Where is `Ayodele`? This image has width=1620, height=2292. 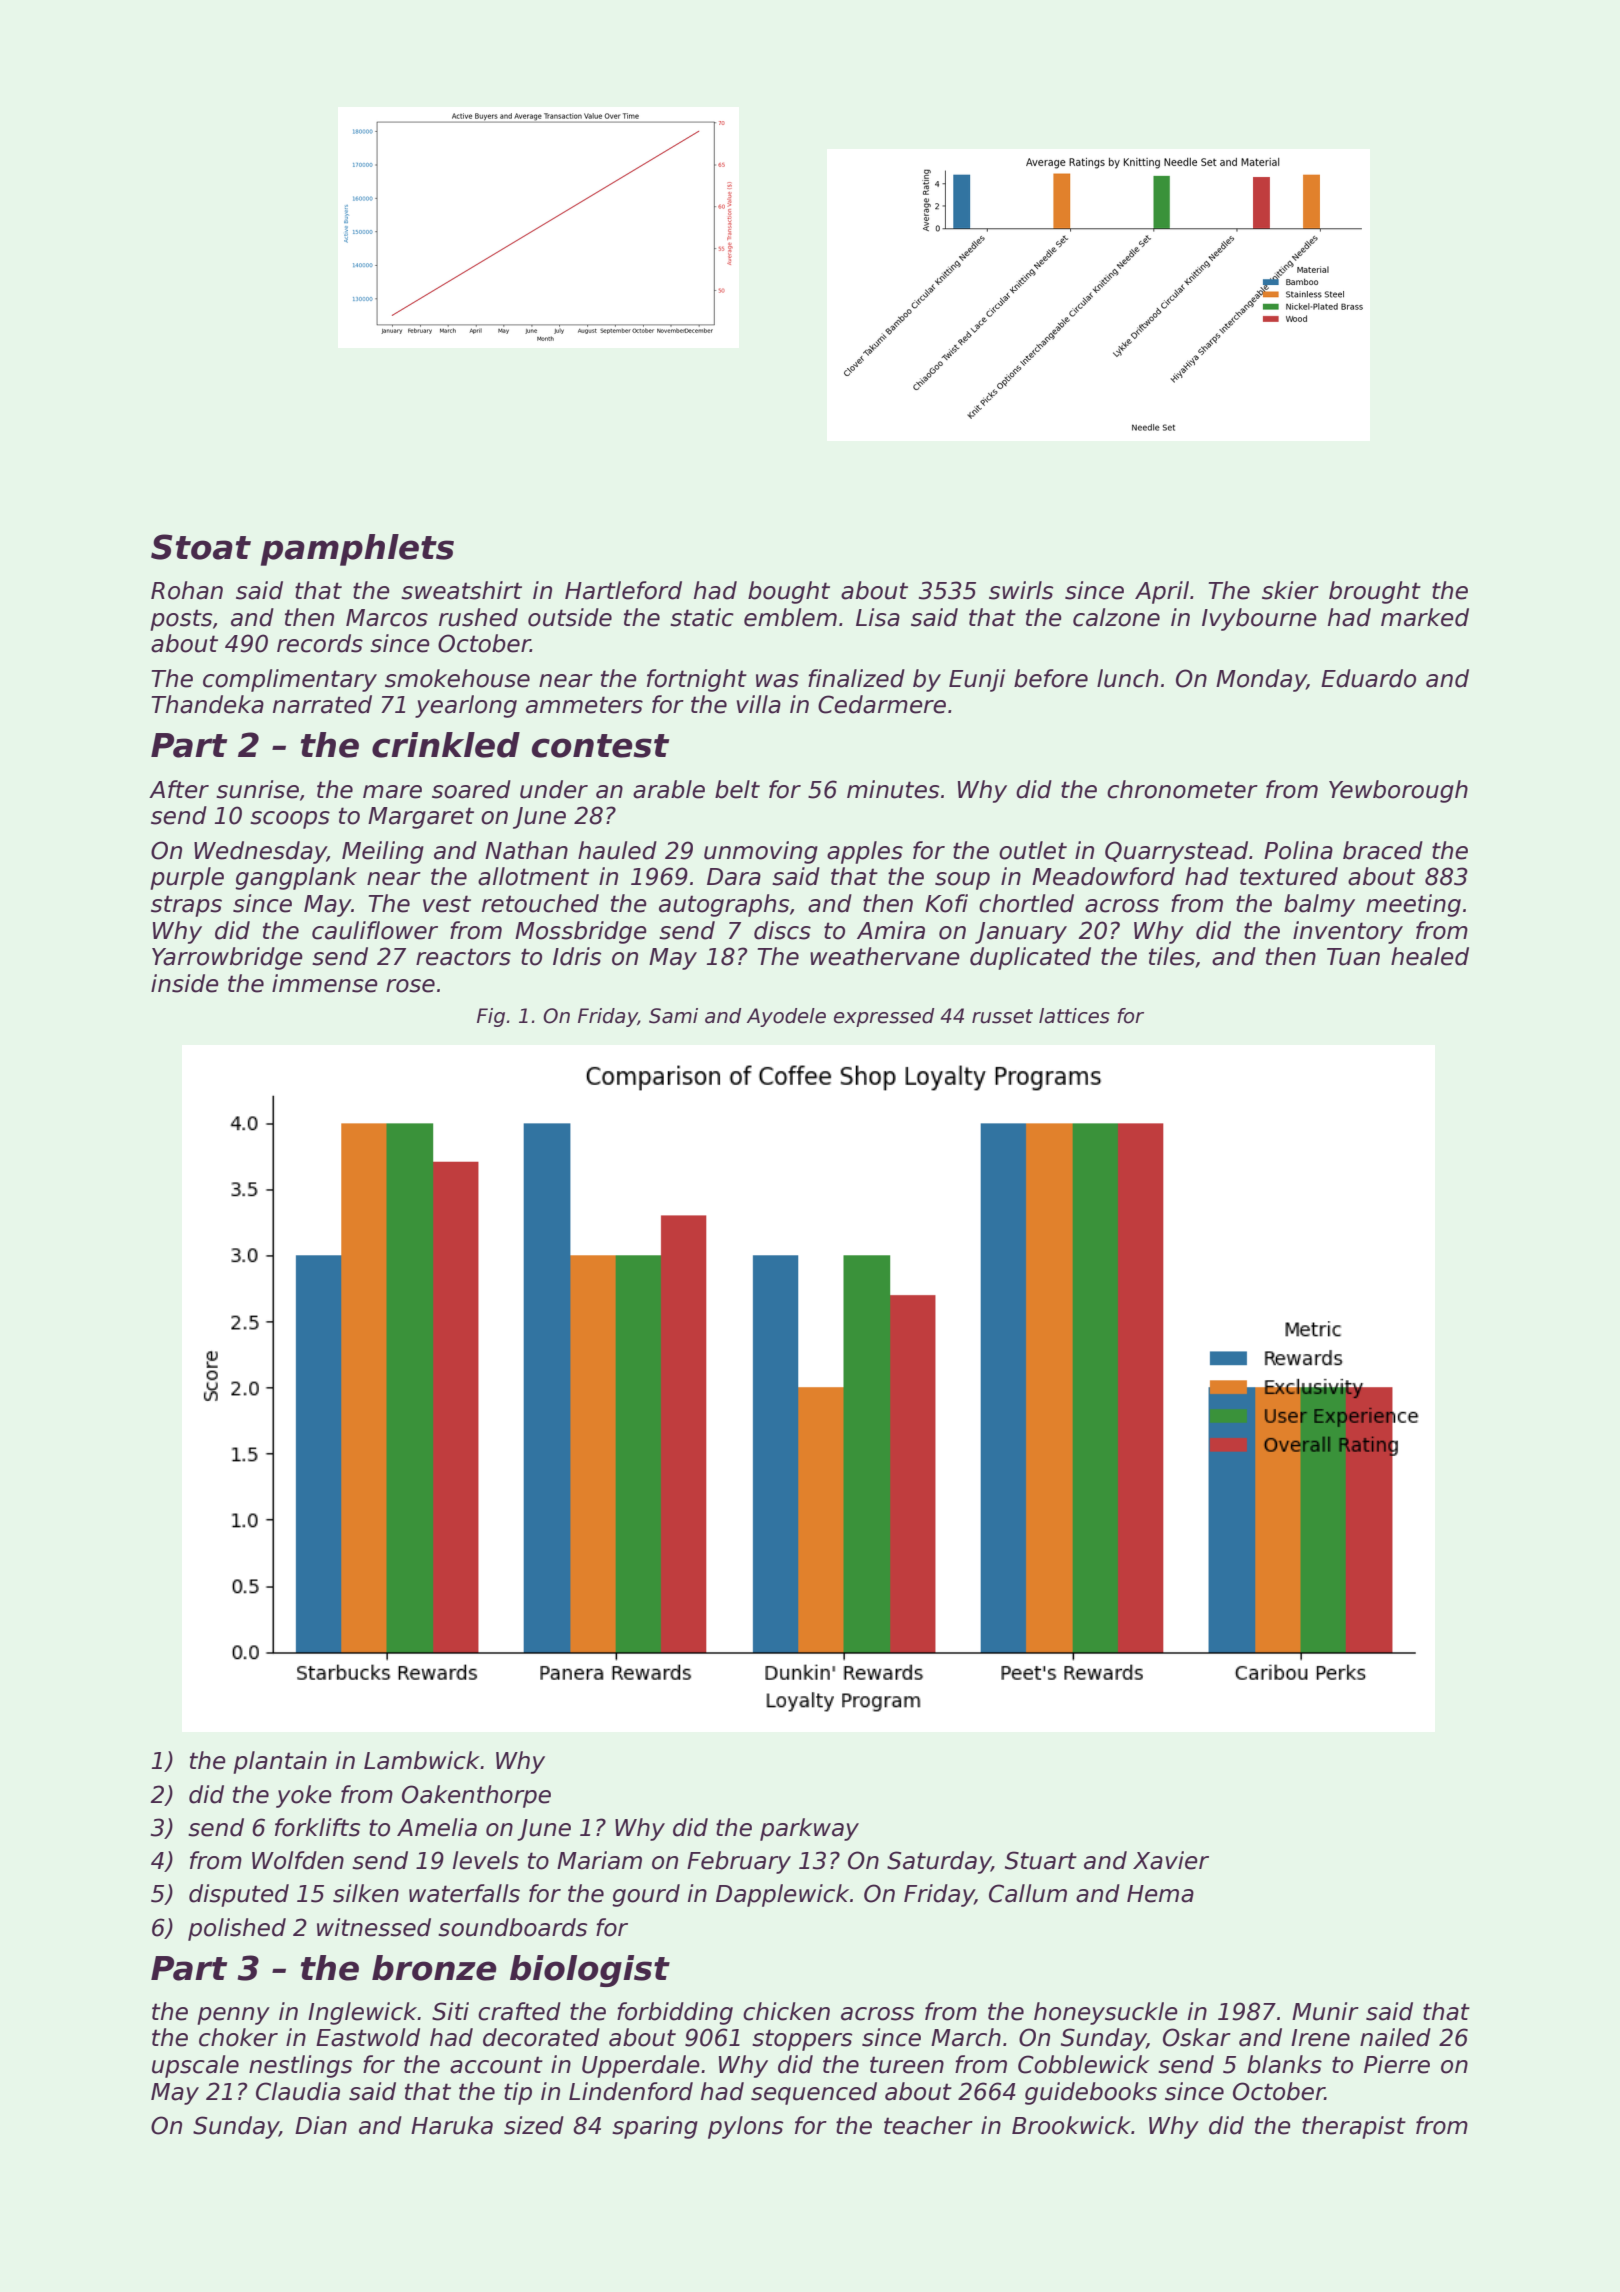
Ayodele is located at coordinates (786, 1017).
